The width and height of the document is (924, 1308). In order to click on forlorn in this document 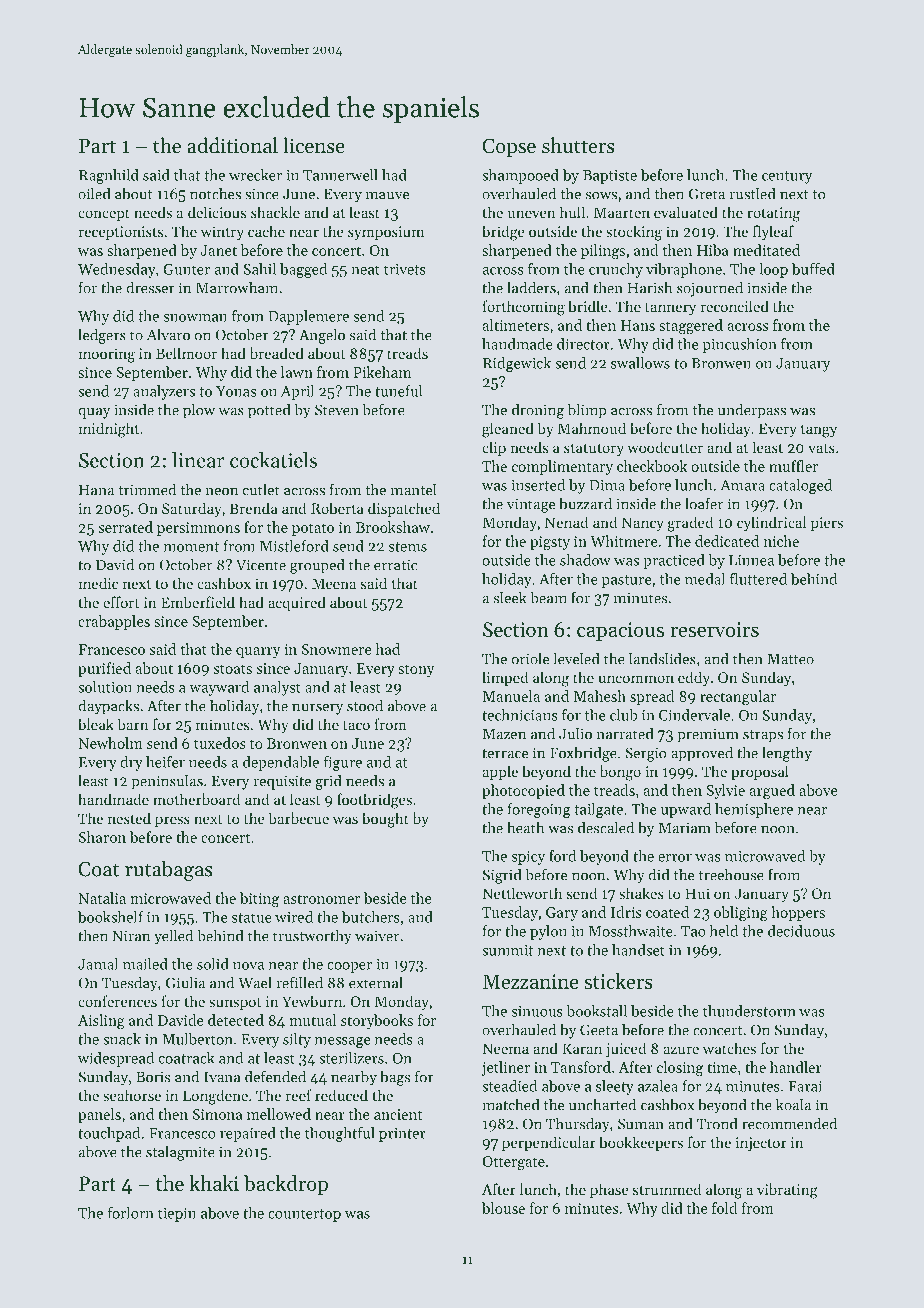, I will do `click(131, 1213)`.
